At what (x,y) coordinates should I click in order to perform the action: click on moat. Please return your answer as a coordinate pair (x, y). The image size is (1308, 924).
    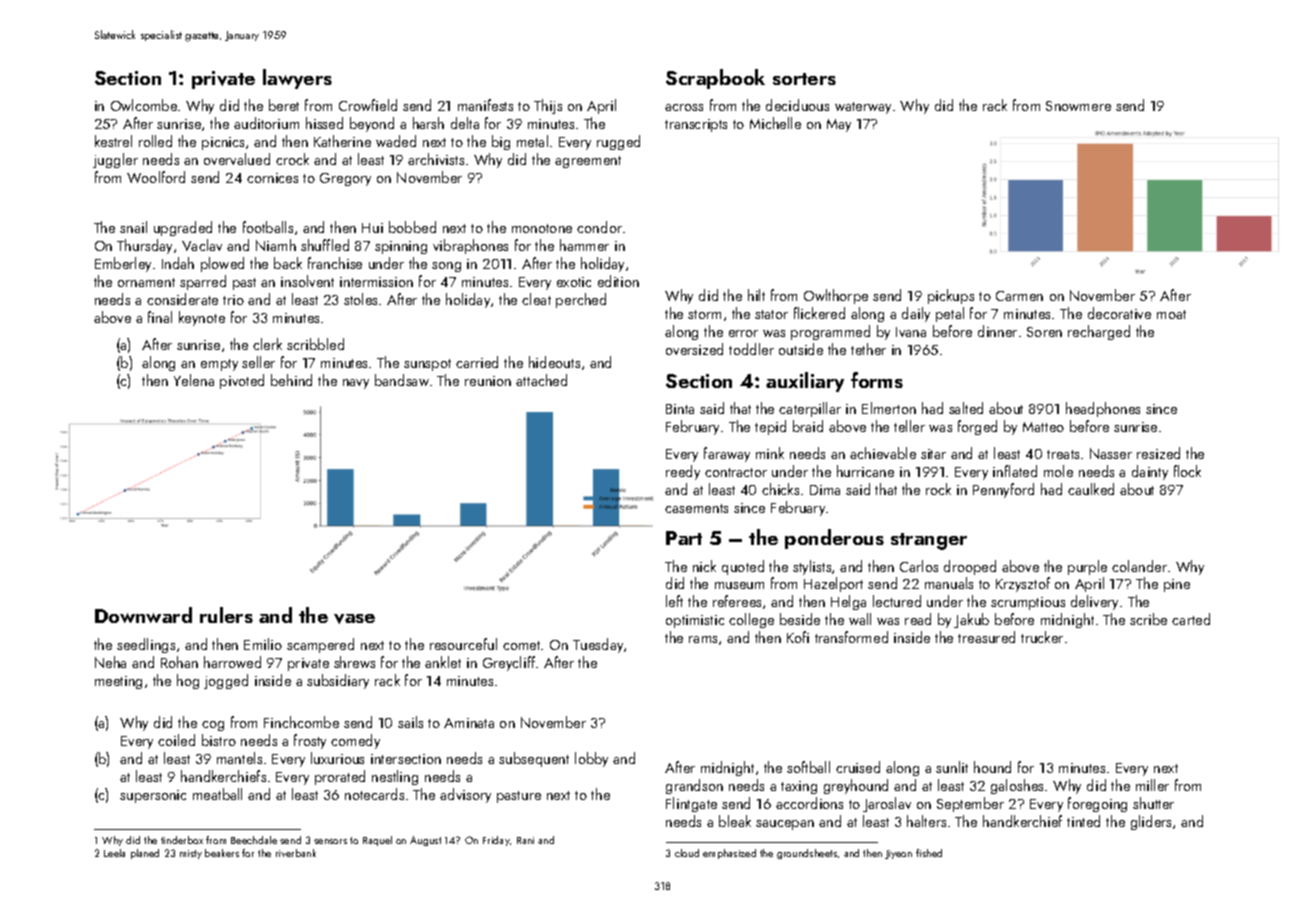
    Looking at the image, I should click on (1171, 314).
